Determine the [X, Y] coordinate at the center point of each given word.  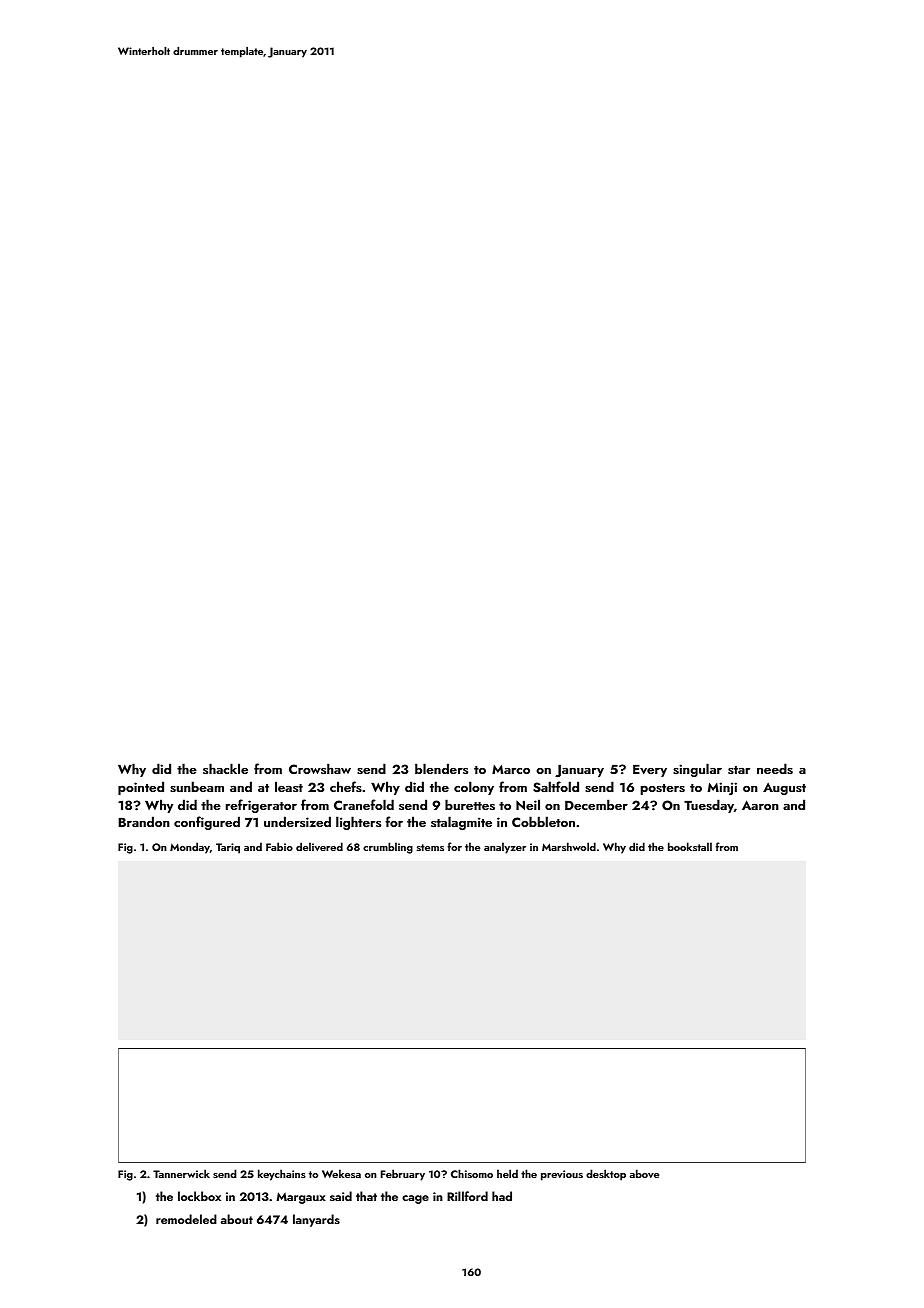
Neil [528, 804]
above [644, 1173]
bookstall [690, 846]
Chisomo [472, 1173]
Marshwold [569, 846]
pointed [141, 788]
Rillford [467, 1196]
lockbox [199, 1196]
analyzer [505, 848]
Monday [190, 848]
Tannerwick [181, 1173]
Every [650, 771]
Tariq [228, 848]
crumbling [388, 848]
